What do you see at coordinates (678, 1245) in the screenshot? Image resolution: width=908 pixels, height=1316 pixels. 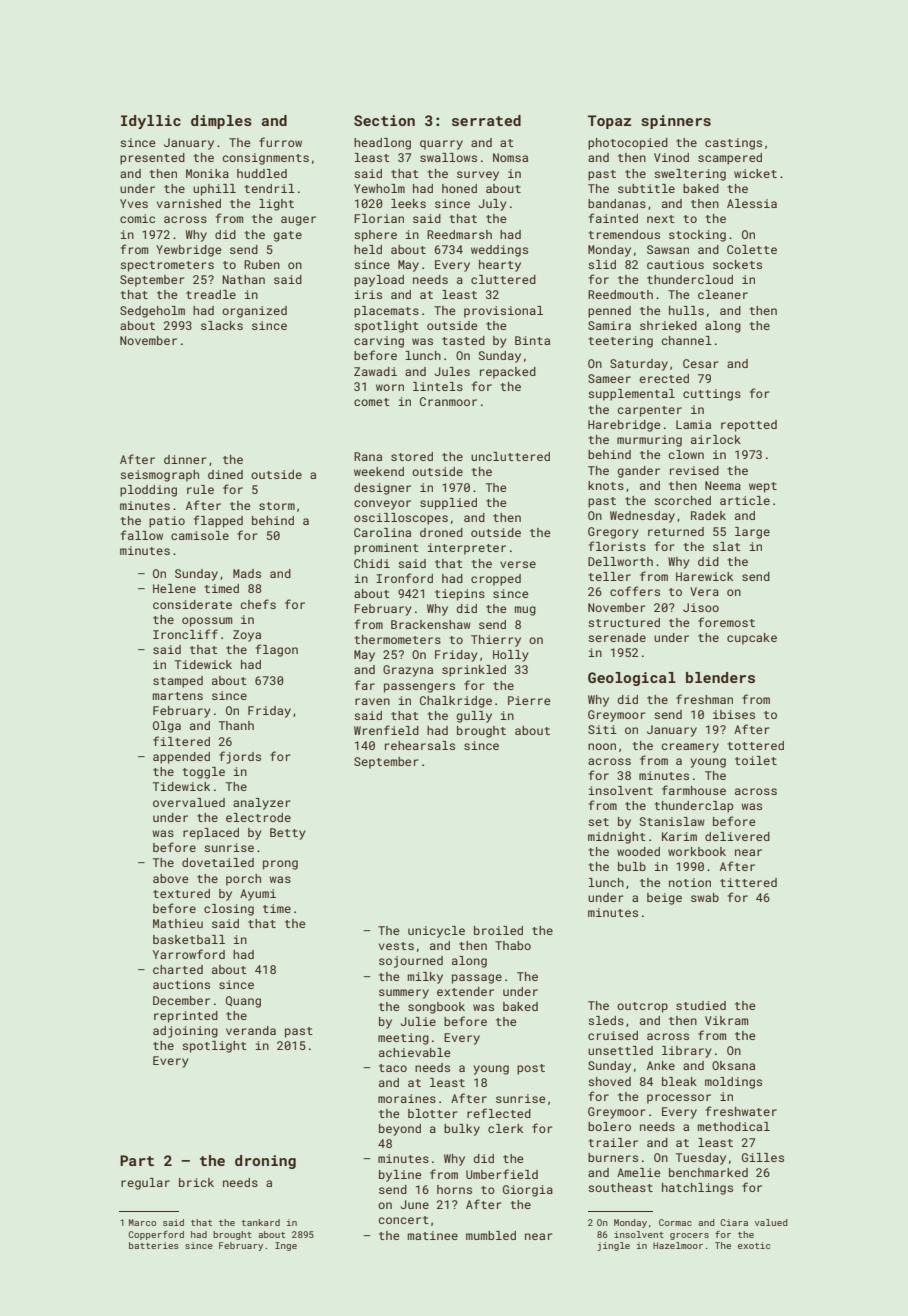 I see `Hazelmoor` at bounding box center [678, 1245].
